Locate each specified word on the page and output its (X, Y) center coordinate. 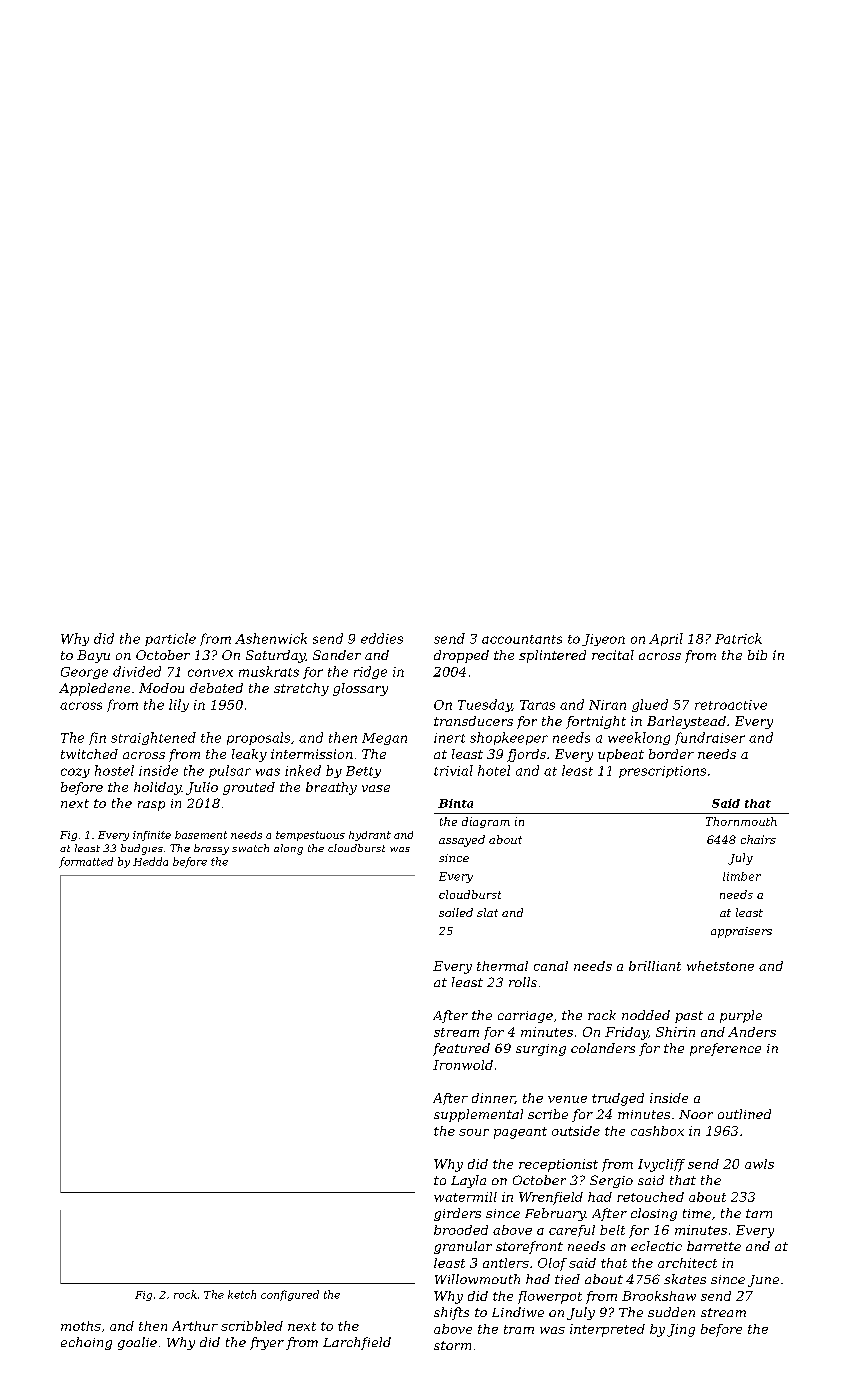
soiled (456, 912)
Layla (468, 1181)
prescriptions (662, 772)
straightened (153, 738)
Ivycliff (661, 1165)
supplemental (478, 1115)
